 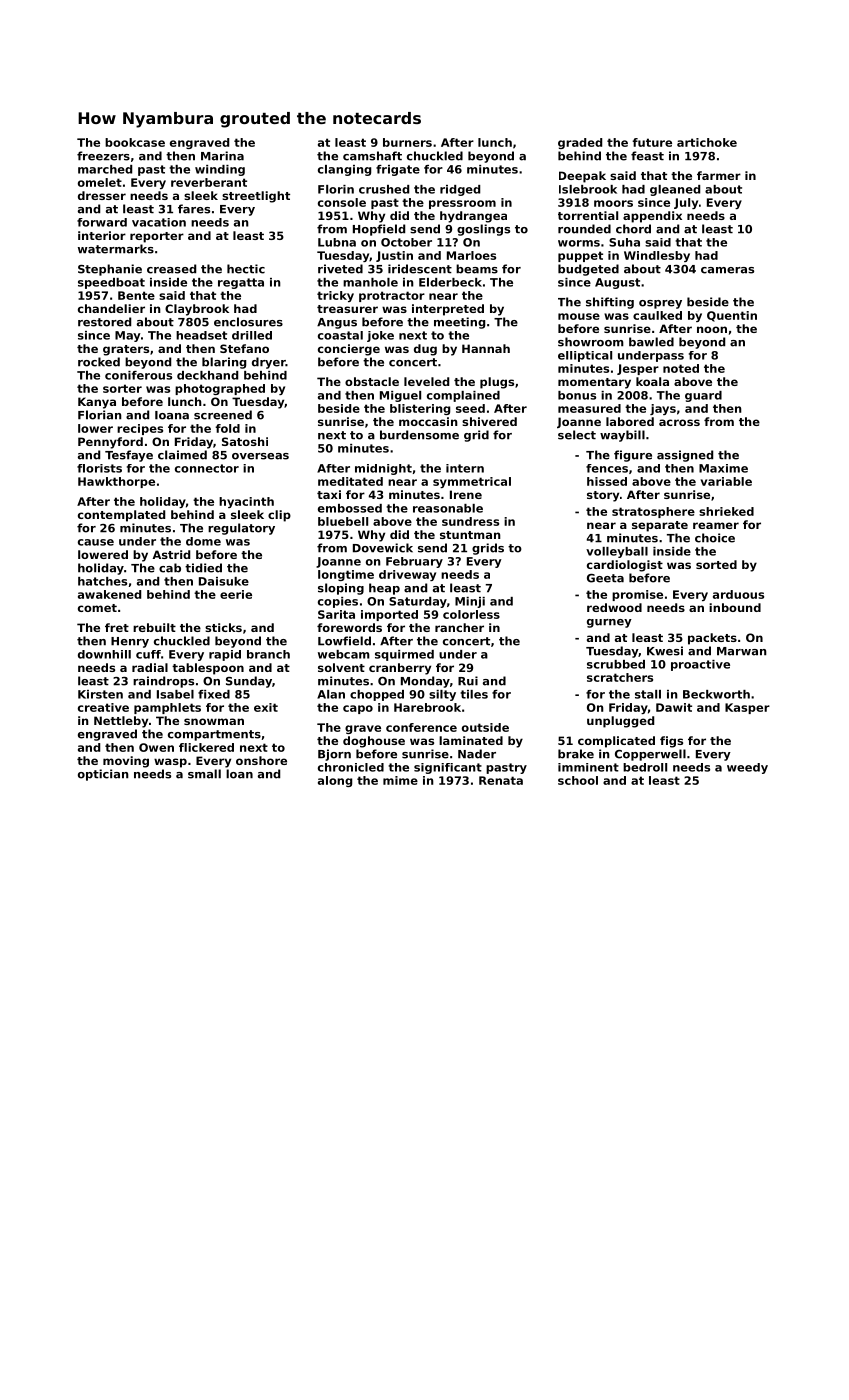 I want to click on sundress, so click(x=470, y=521).
